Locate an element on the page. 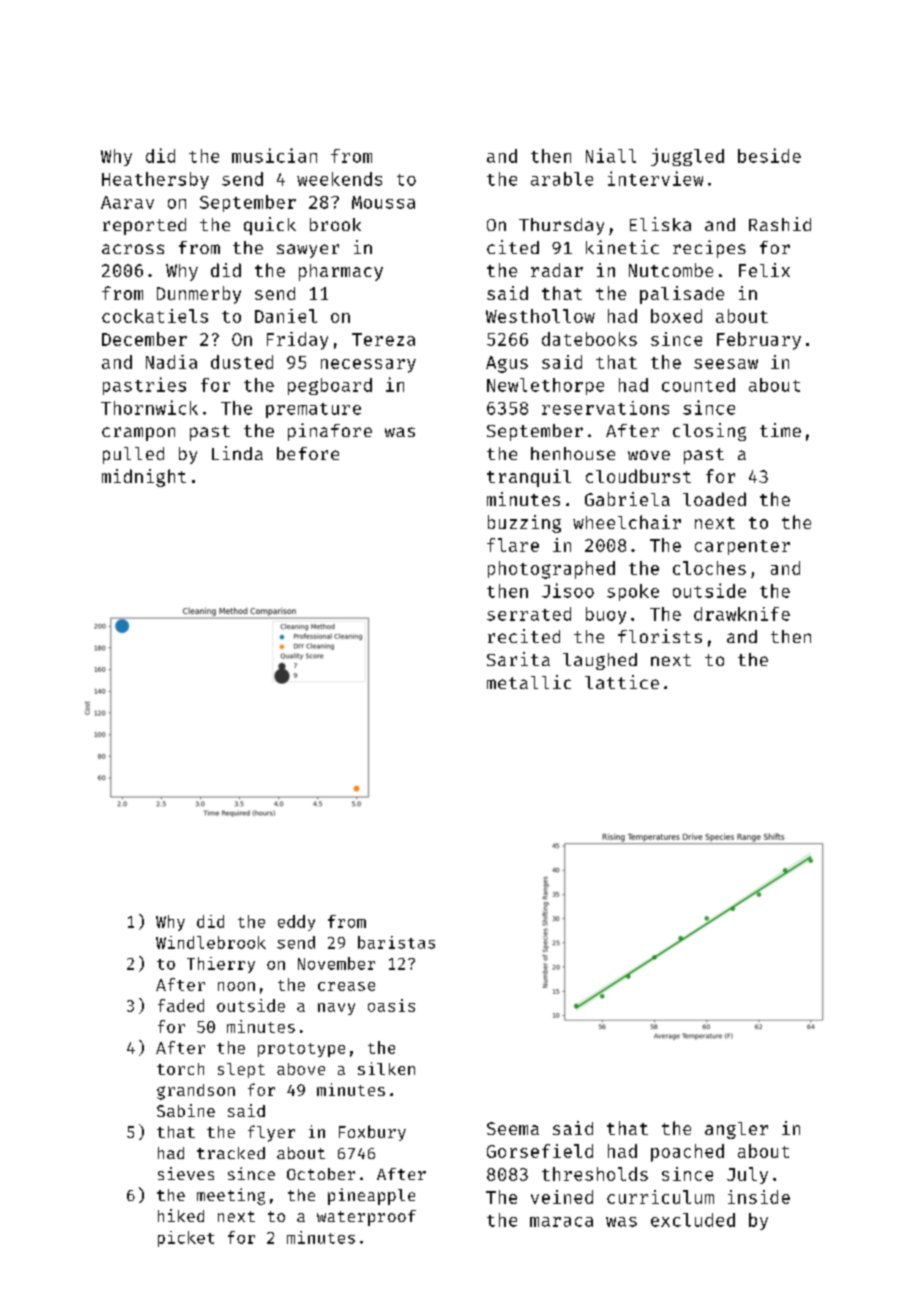 The height and width of the document is (1311, 924). Westhollow is located at coordinates (540, 316).
